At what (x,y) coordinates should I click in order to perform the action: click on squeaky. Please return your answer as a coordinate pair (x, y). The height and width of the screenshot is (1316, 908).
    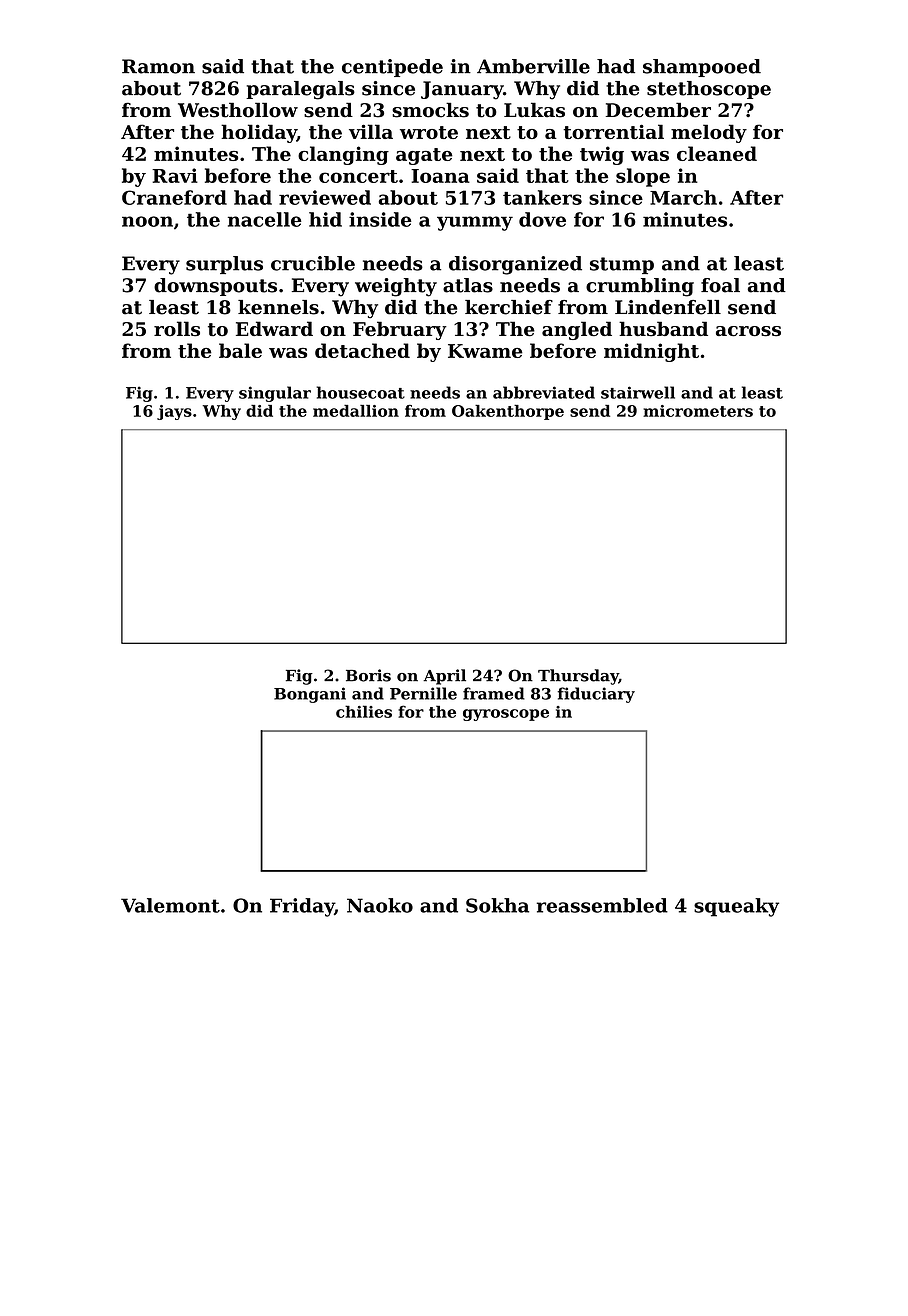
    Looking at the image, I should click on (736, 907).
